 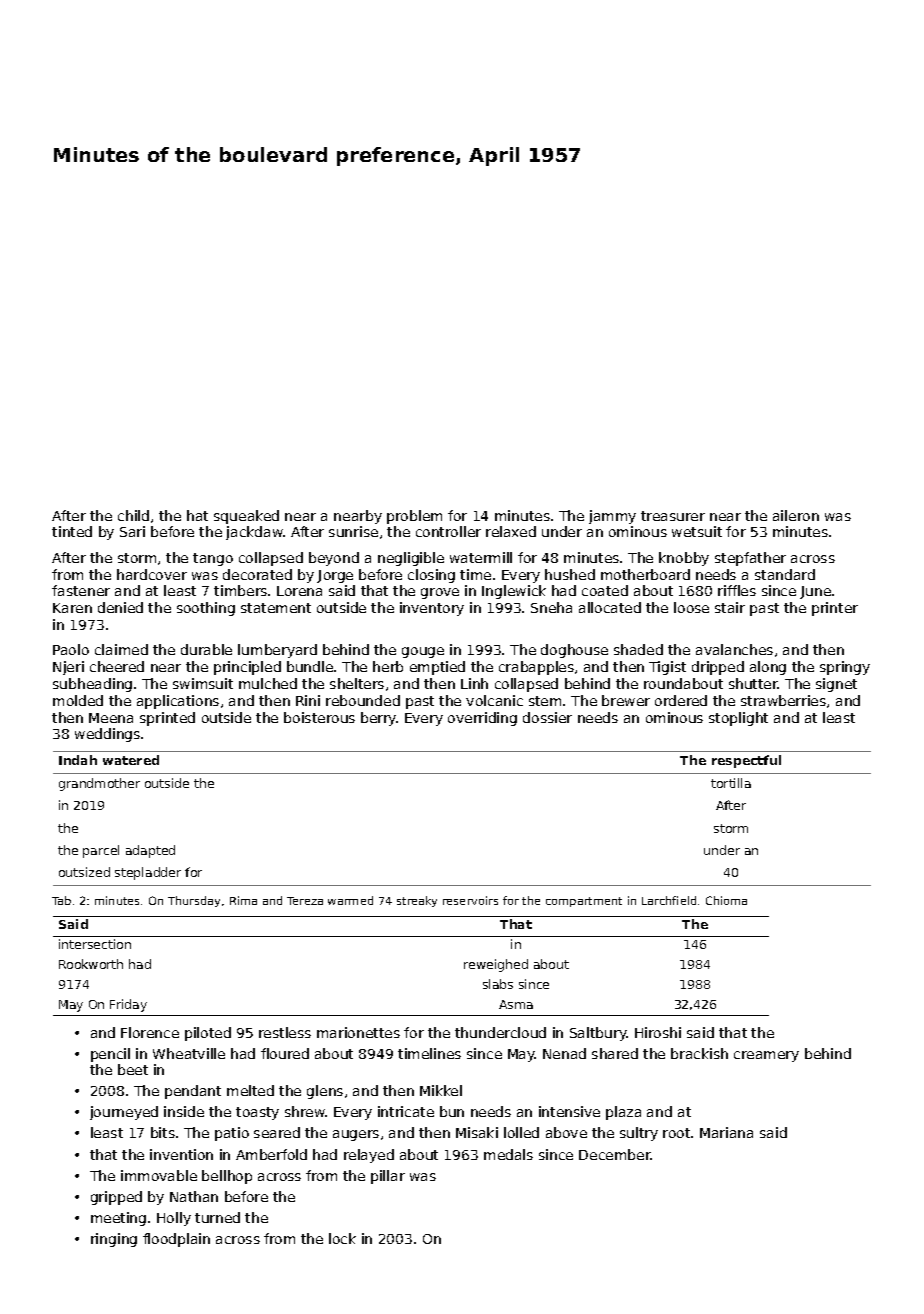 What do you see at coordinates (217, 1217) in the screenshot?
I see `turned` at bounding box center [217, 1217].
